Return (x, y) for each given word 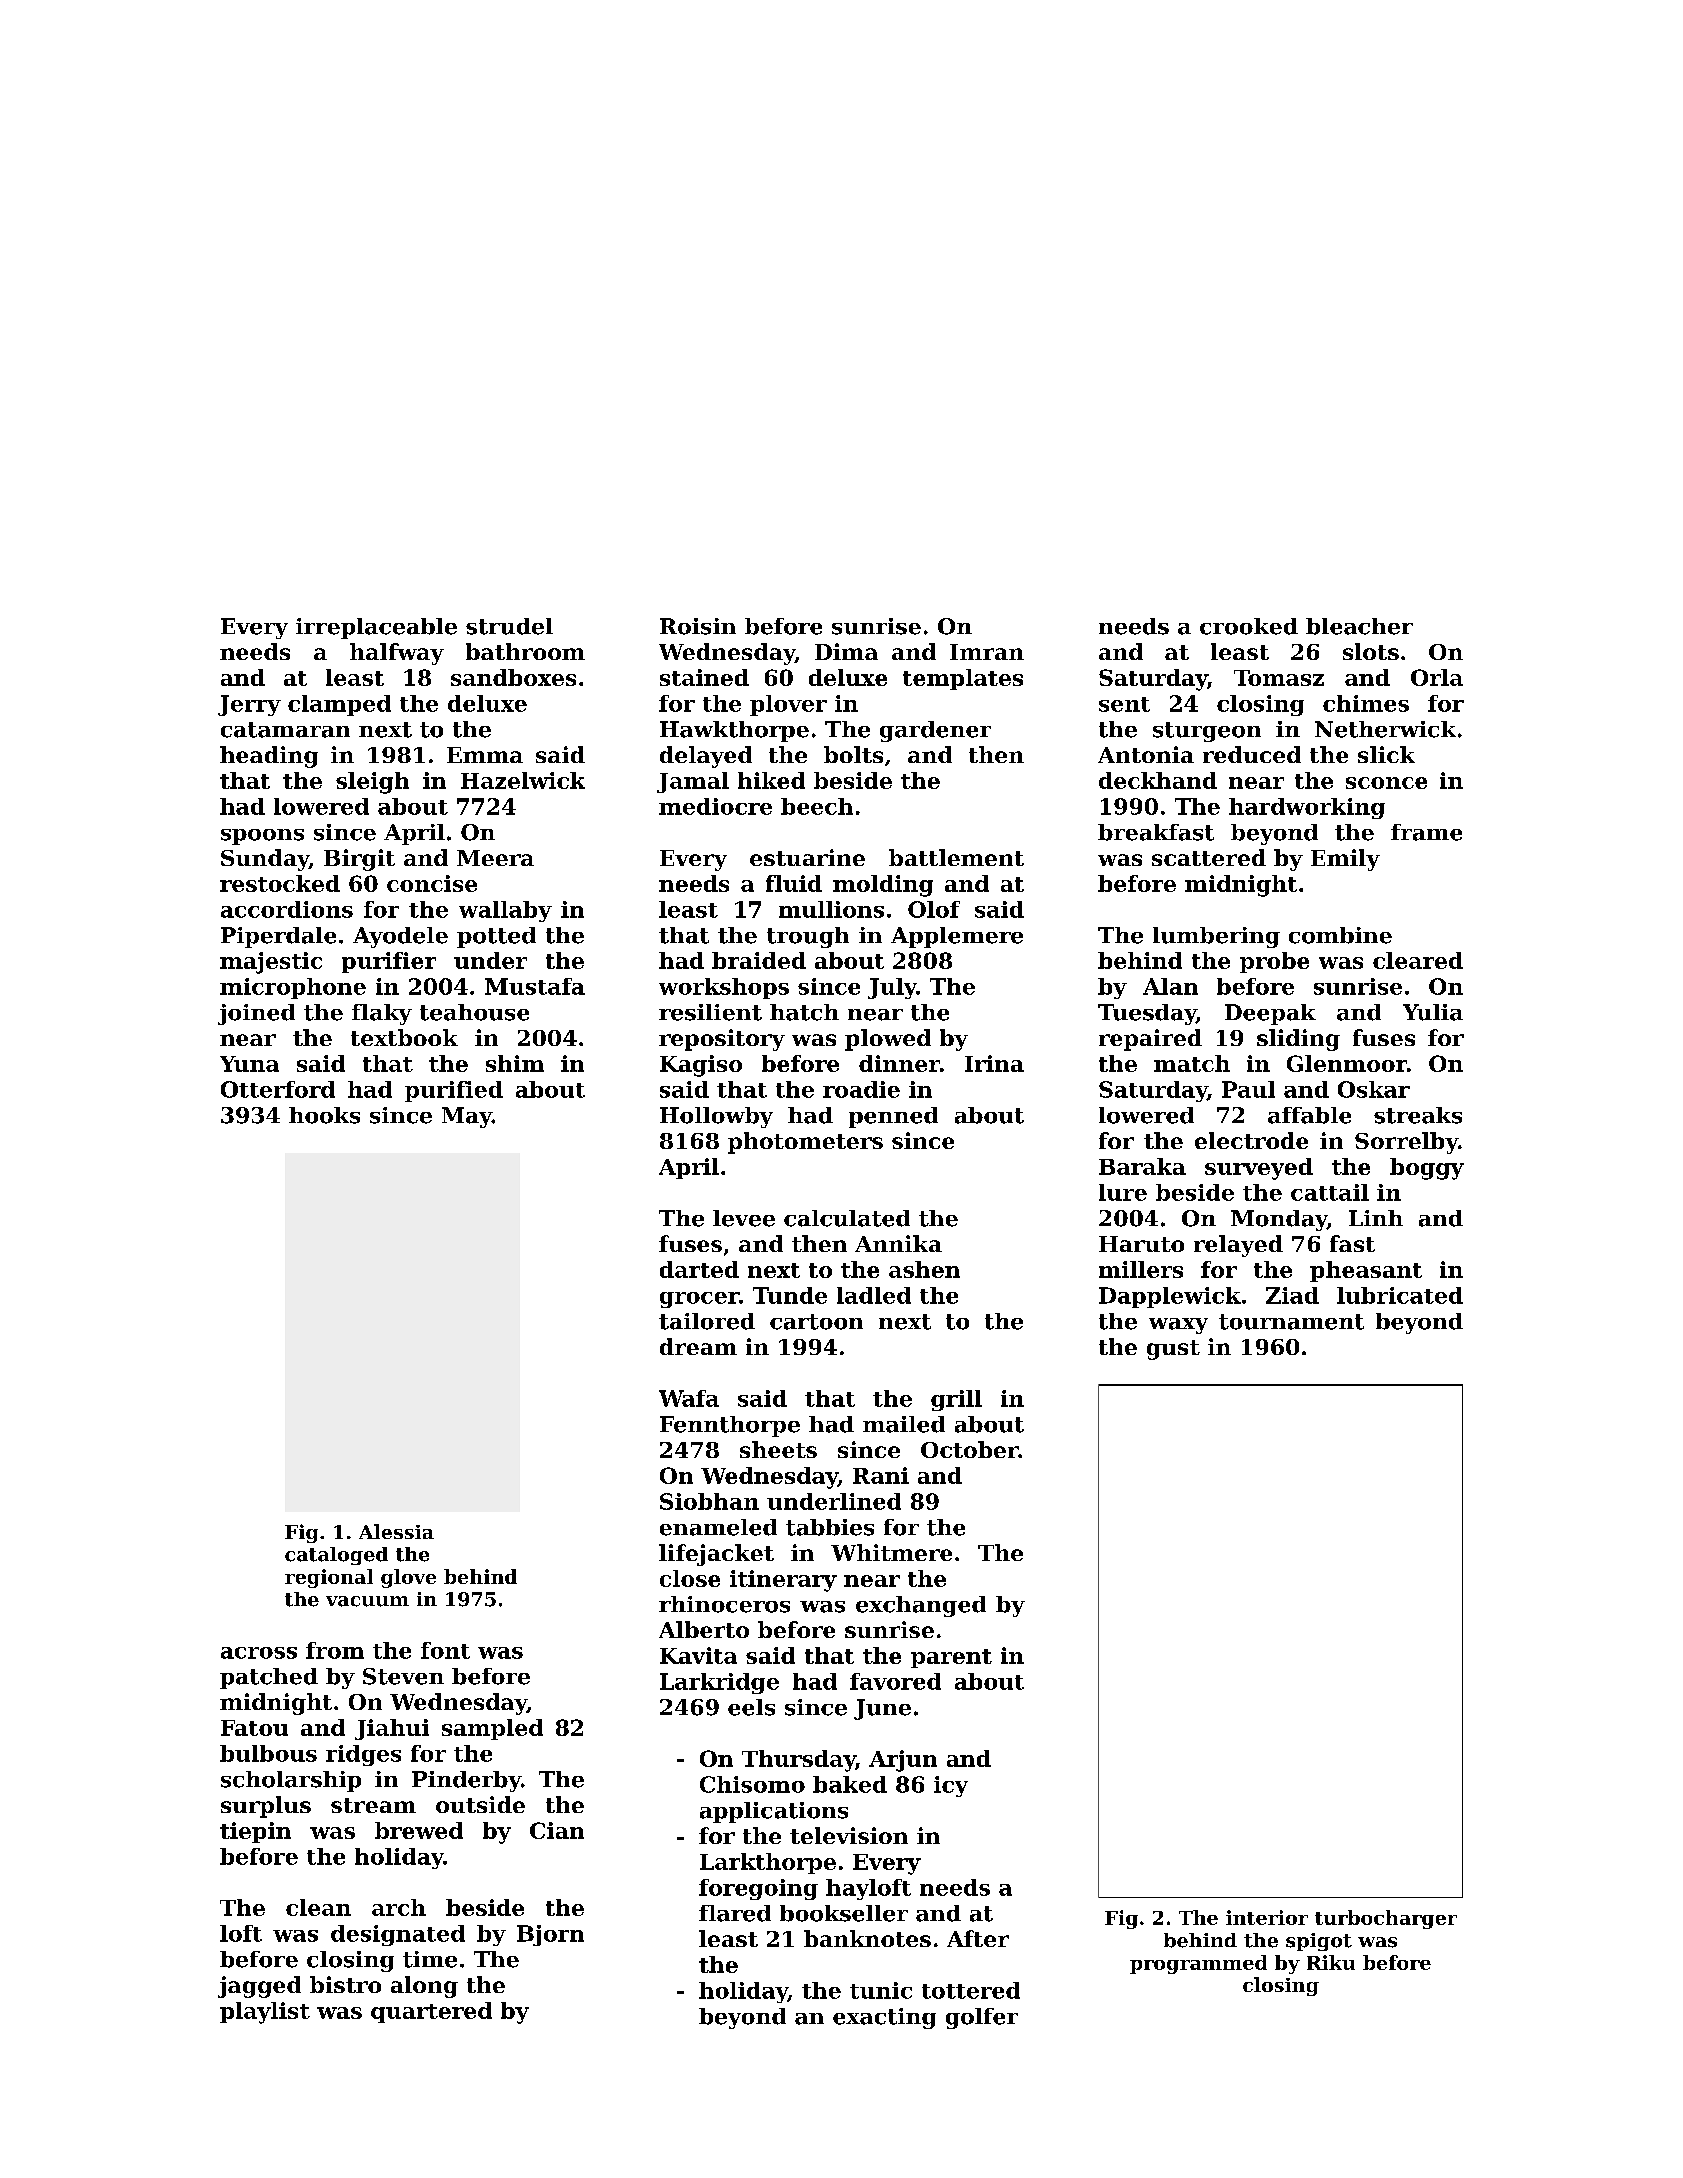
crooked (1249, 626)
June (882, 1709)
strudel (509, 626)
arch (399, 1907)
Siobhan (709, 1501)
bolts (853, 754)
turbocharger (1386, 1919)
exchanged (921, 1606)
